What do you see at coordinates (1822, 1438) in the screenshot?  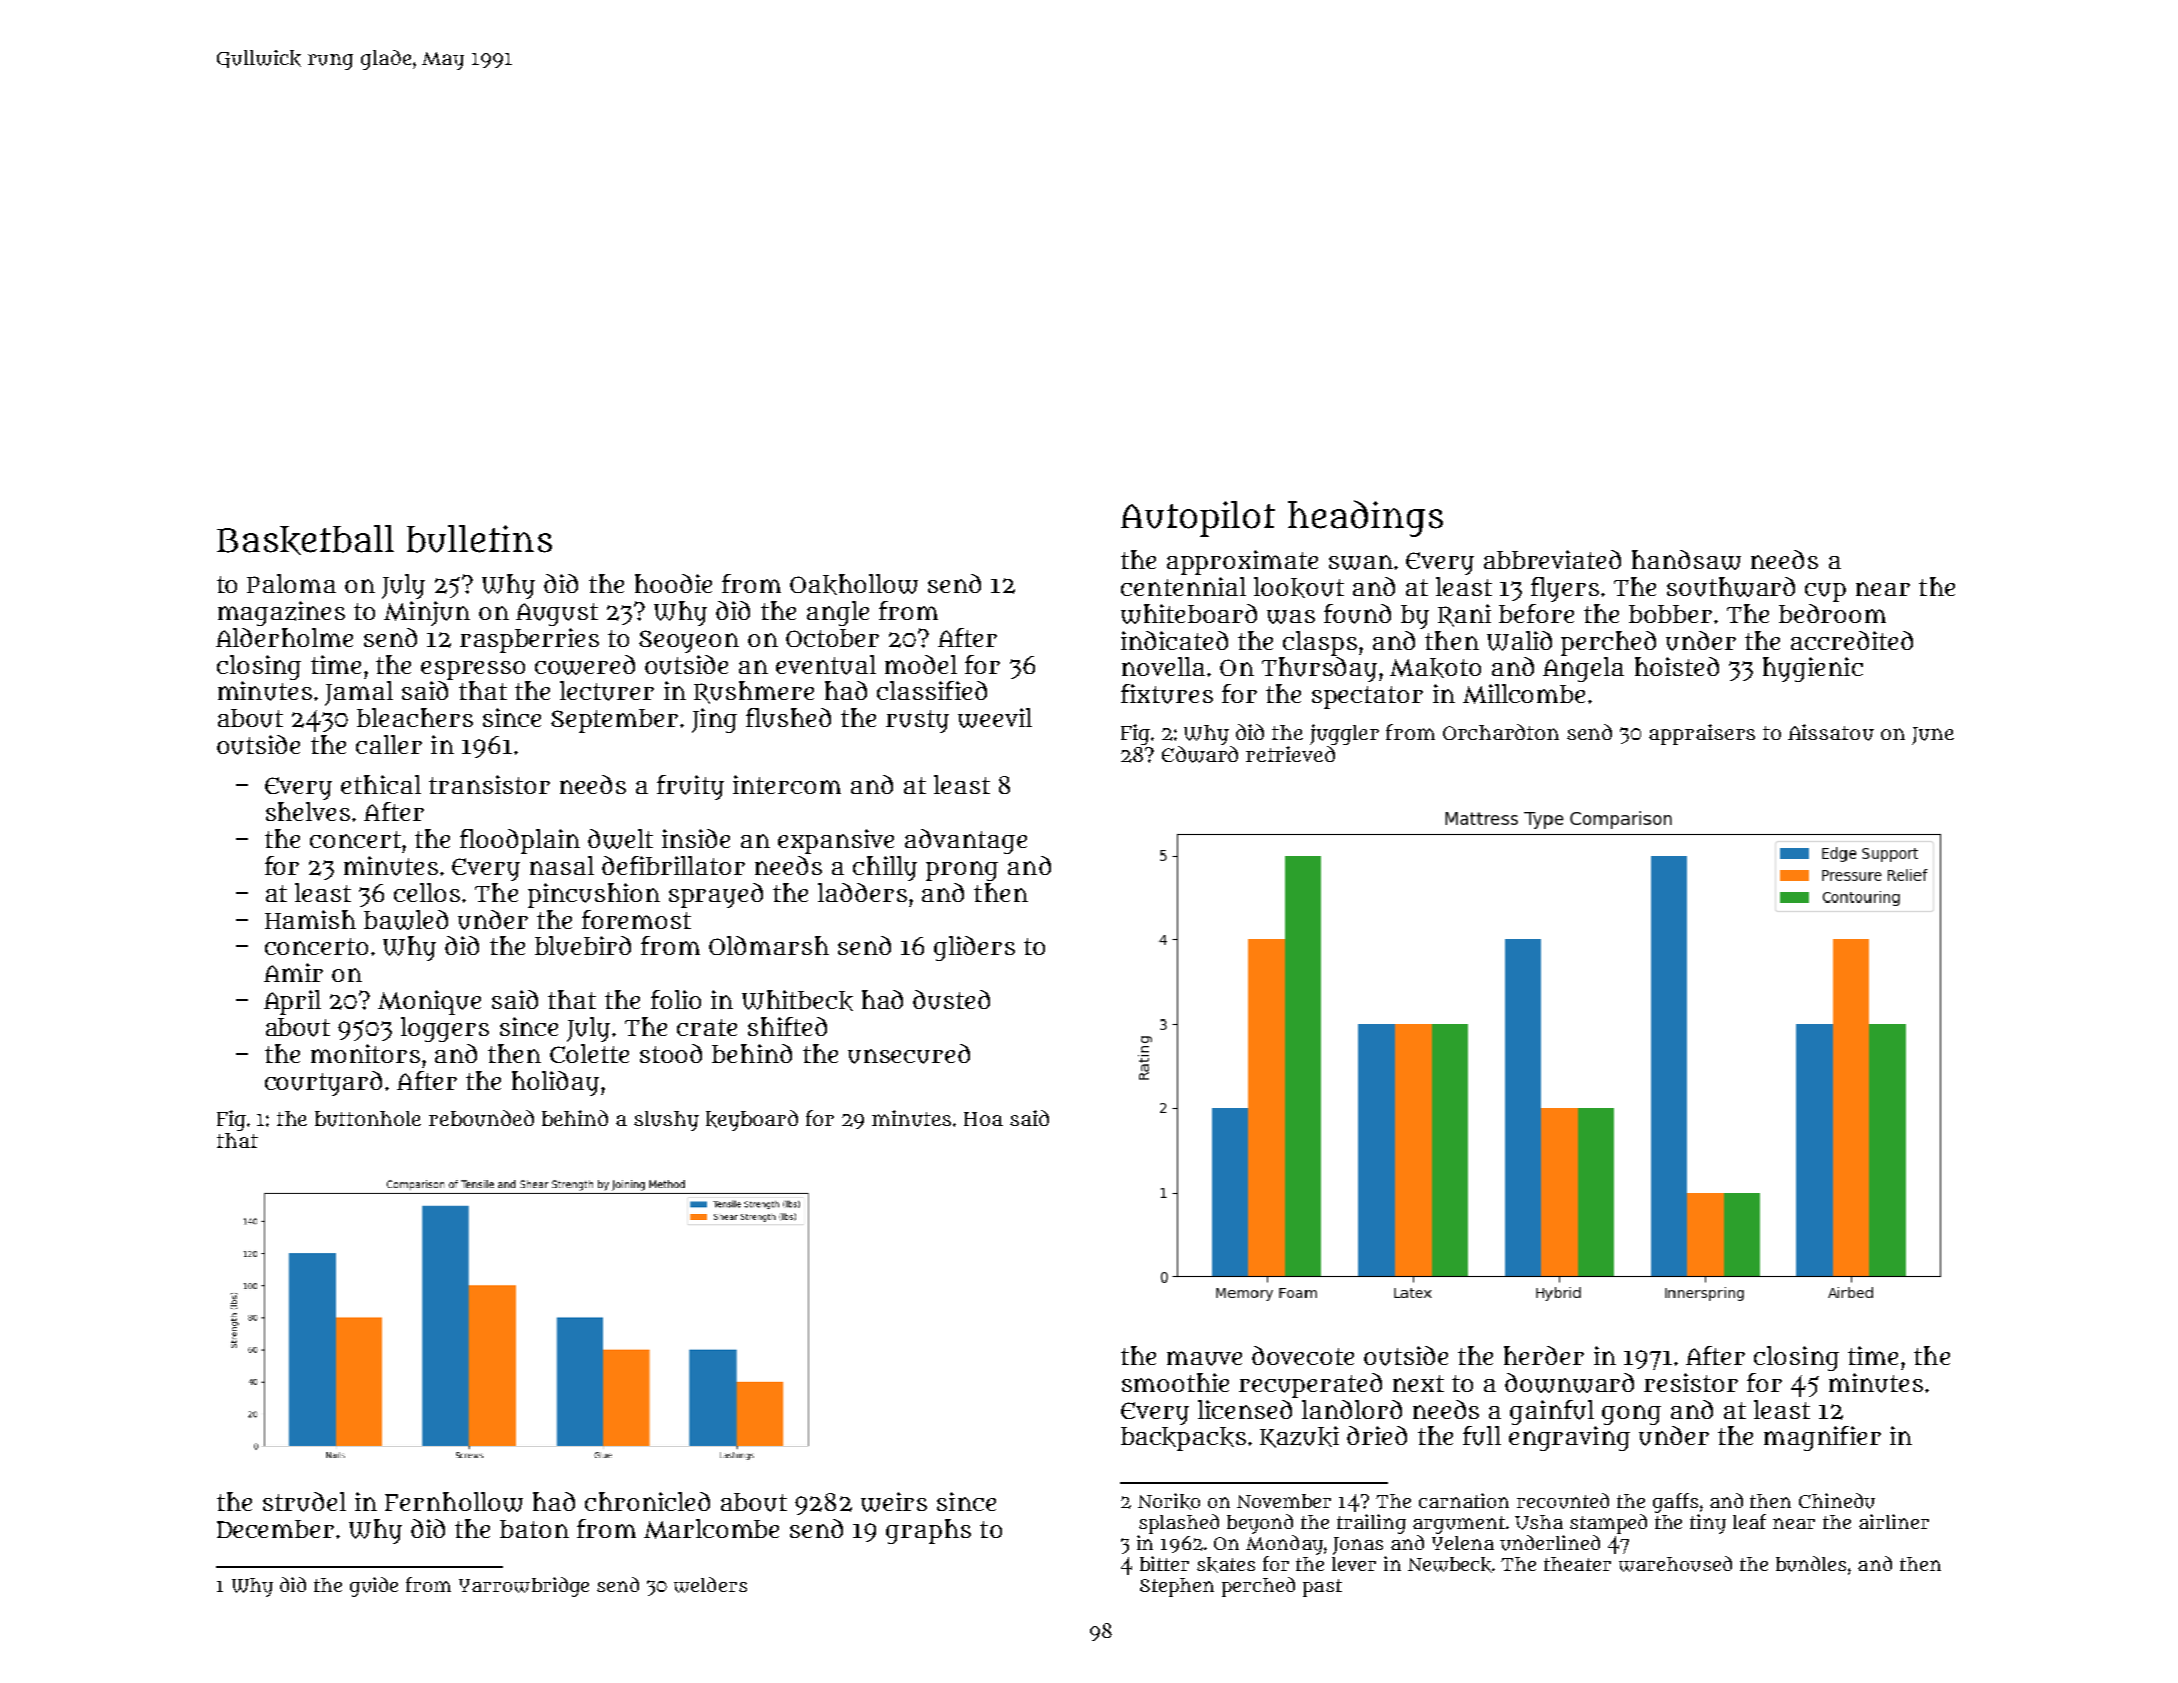 I see `magnifier` at bounding box center [1822, 1438].
